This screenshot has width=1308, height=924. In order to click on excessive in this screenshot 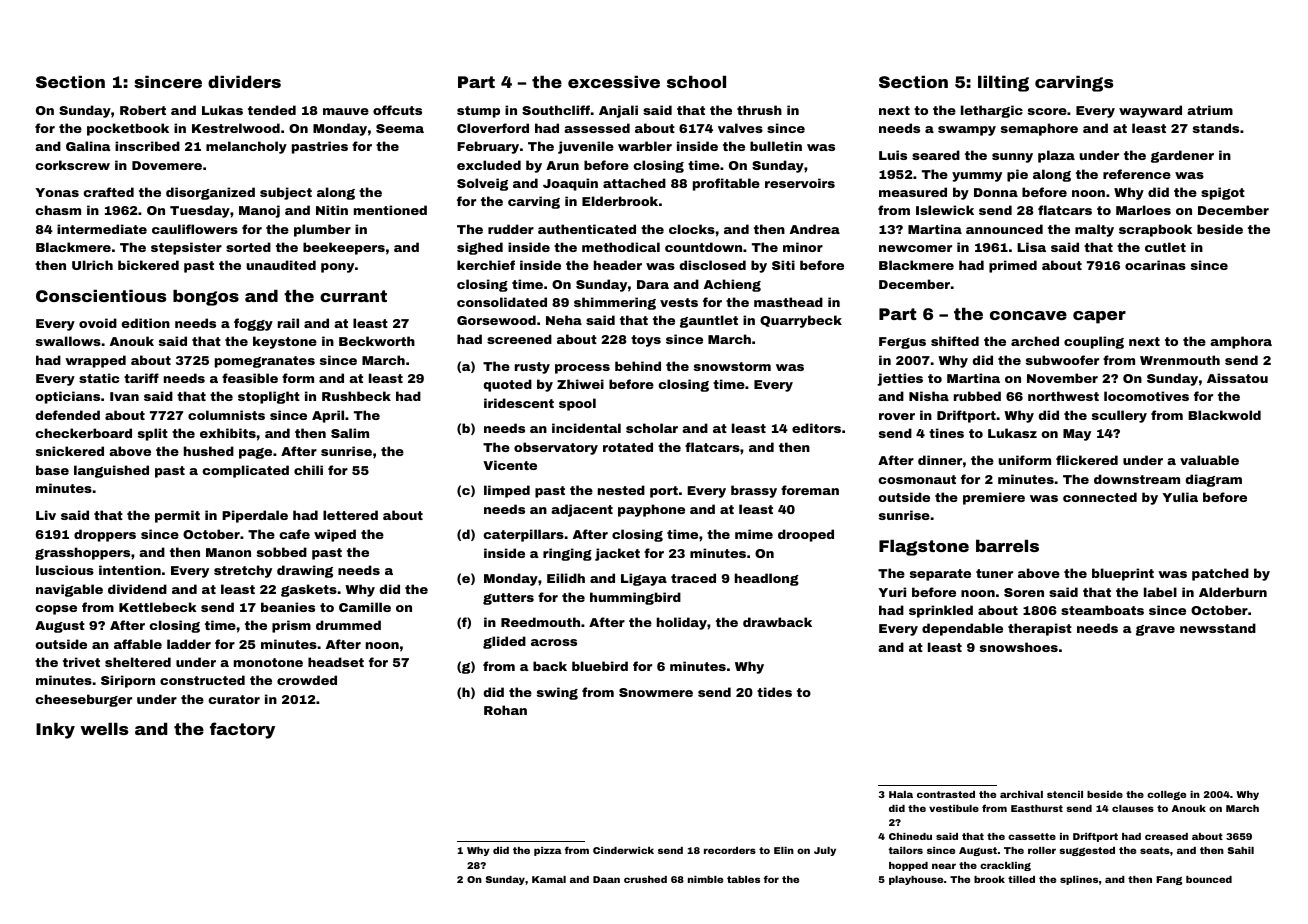, I will do `click(614, 81)`.
